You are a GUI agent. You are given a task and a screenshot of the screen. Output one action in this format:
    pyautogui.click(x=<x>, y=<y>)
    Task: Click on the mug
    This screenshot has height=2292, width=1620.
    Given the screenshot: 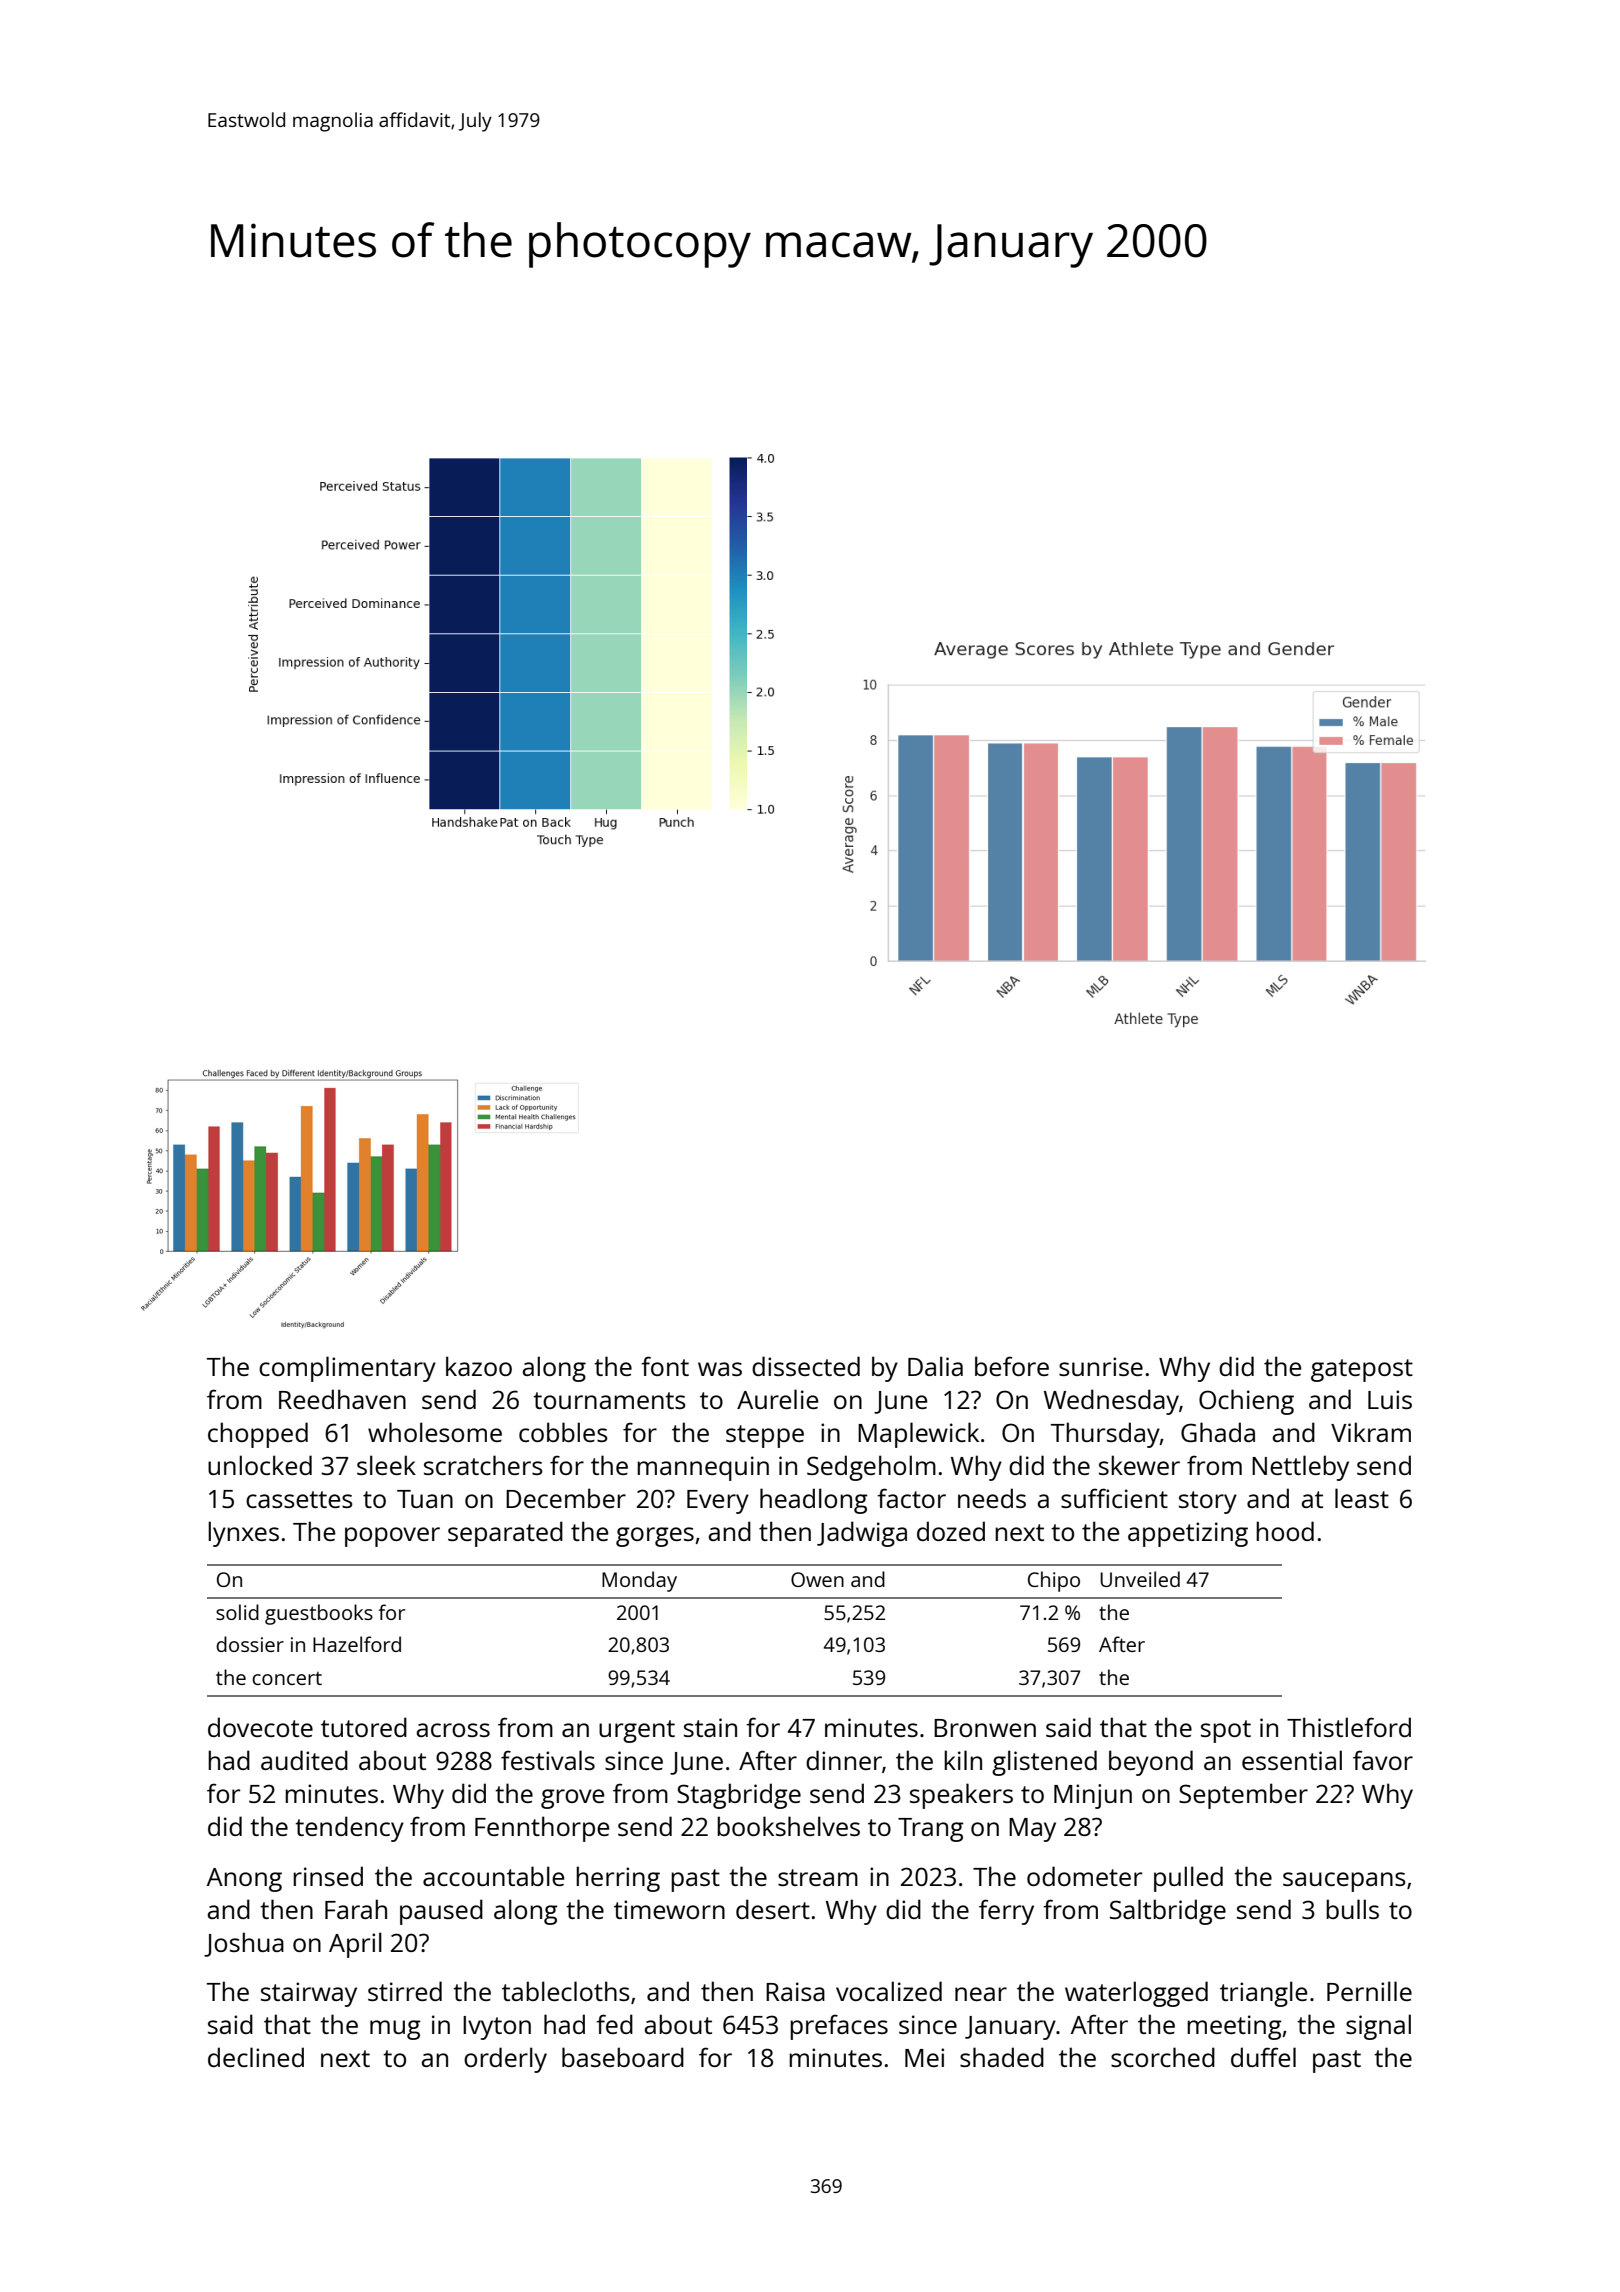 What is the action you would take?
    pyautogui.click(x=395, y=2030)
